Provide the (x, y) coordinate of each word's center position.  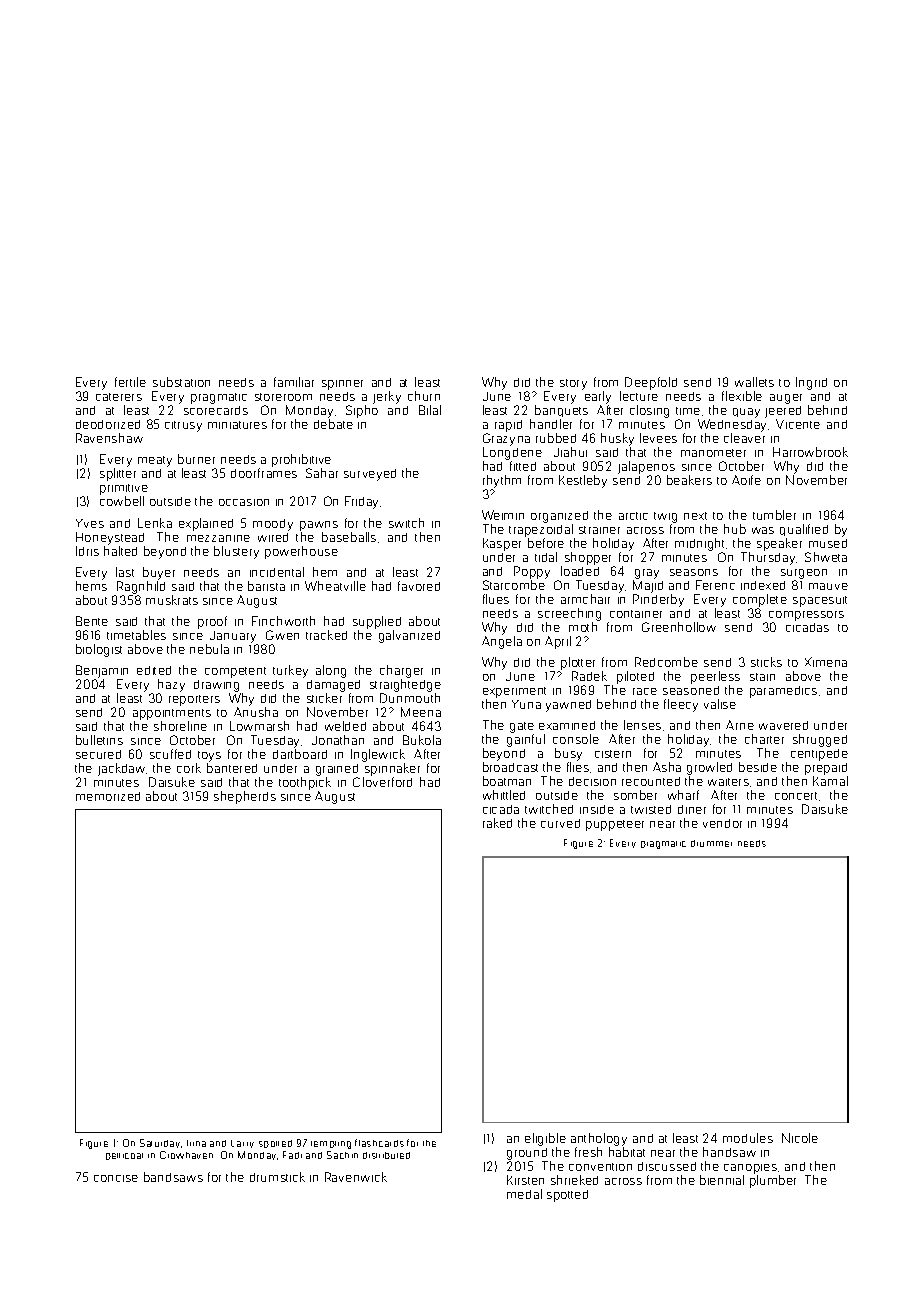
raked (497, 823)
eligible (545, 1139)
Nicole (800, 1138)
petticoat (124, 1156)
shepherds (245, 797)
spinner (342, 385)
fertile (130, 382)
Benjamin (102, 671)
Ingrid (811, 383)
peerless (715, 677)
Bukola (422, 740)
